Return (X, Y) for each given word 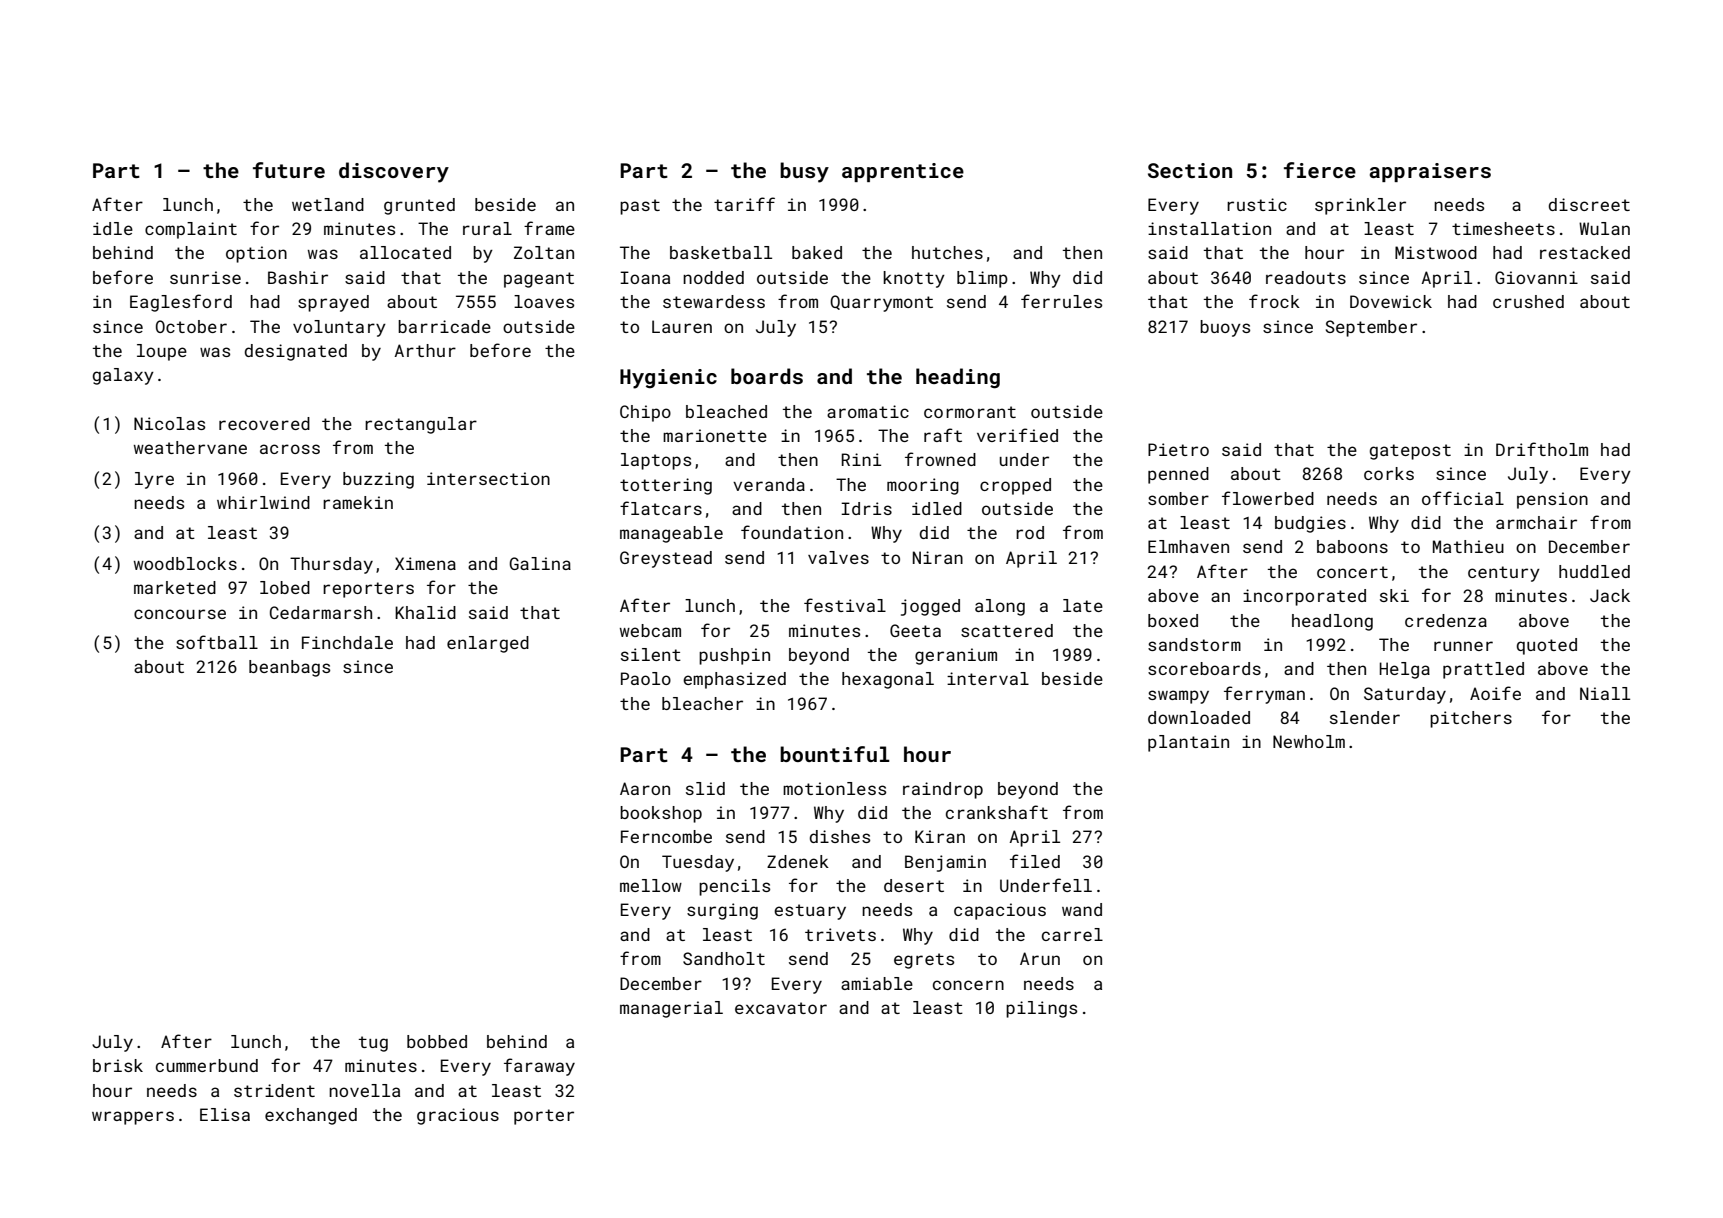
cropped (1015, 486)
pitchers (1471, 719)
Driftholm (1542, 449)
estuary (810, 912)
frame (549, 228)
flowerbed (1268, 498)
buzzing (378, 480)
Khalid (425, 612)
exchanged (311, 1116)
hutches (947, 252)
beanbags (289, 668)
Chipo (645, 413)
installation (1209, 228)
